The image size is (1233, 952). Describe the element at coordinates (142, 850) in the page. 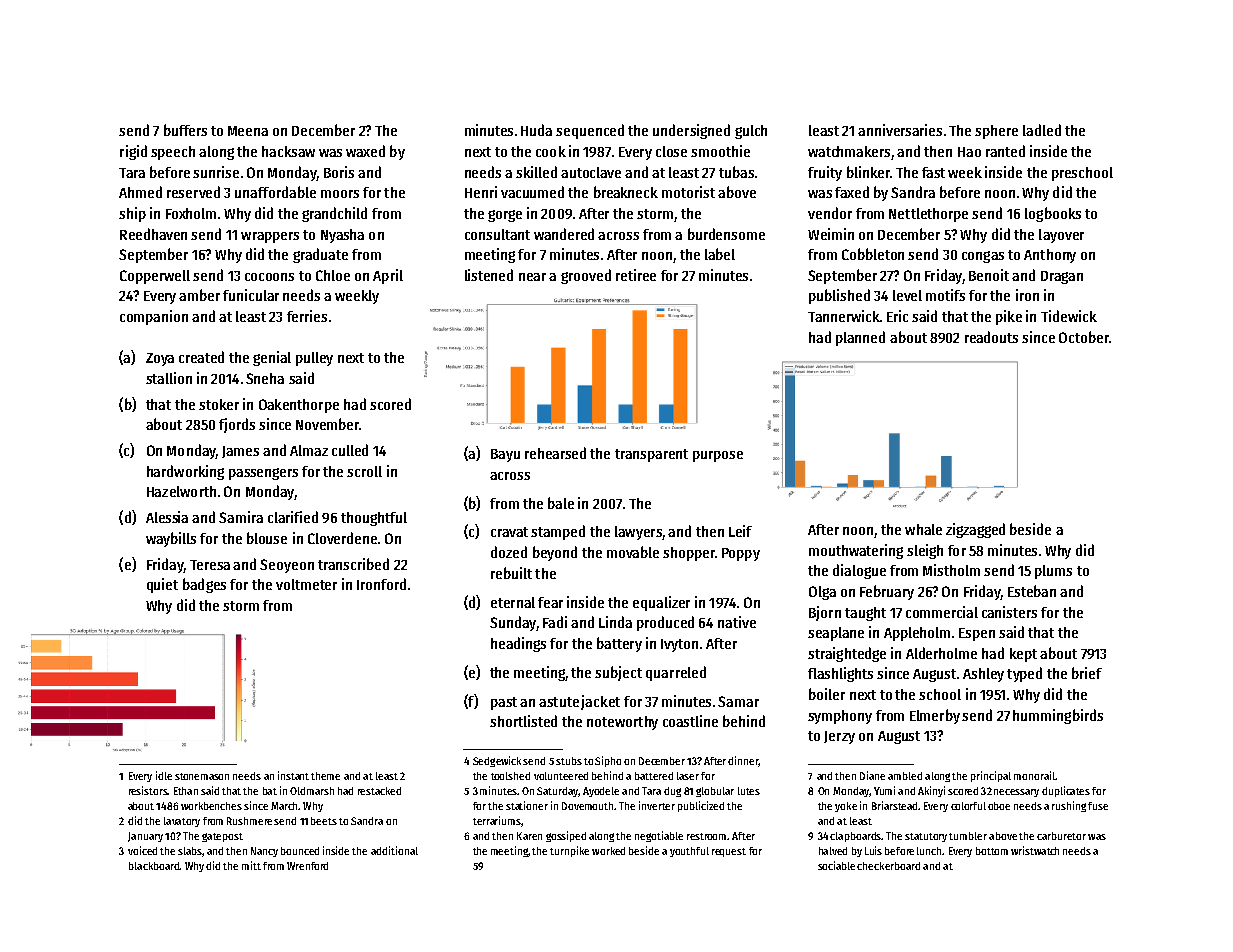

I see `voiced` at that location.
